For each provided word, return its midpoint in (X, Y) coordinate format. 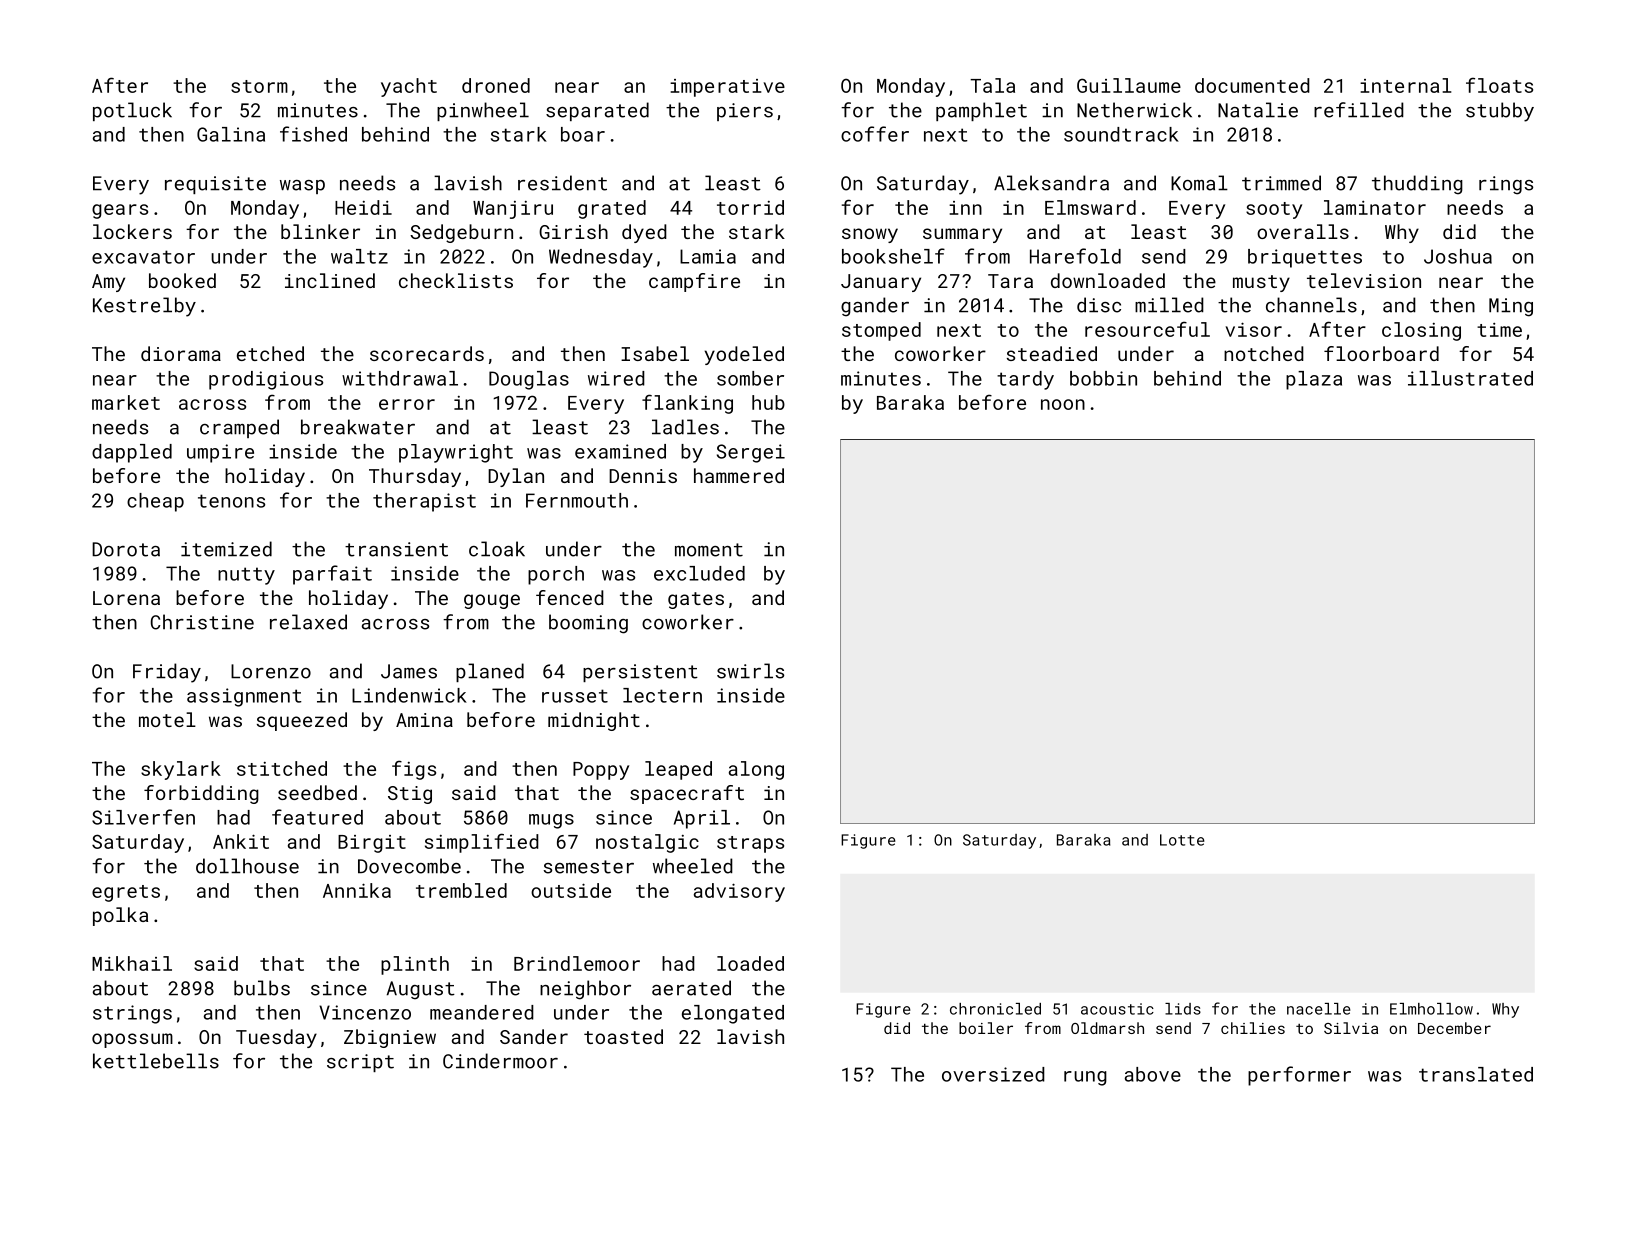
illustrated (1470, 378)
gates (696, 600)
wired (616, 378)
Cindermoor (500, 1061)
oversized (993, 1074)
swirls (750, 671)
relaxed (308, 622)
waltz (359, 256)
